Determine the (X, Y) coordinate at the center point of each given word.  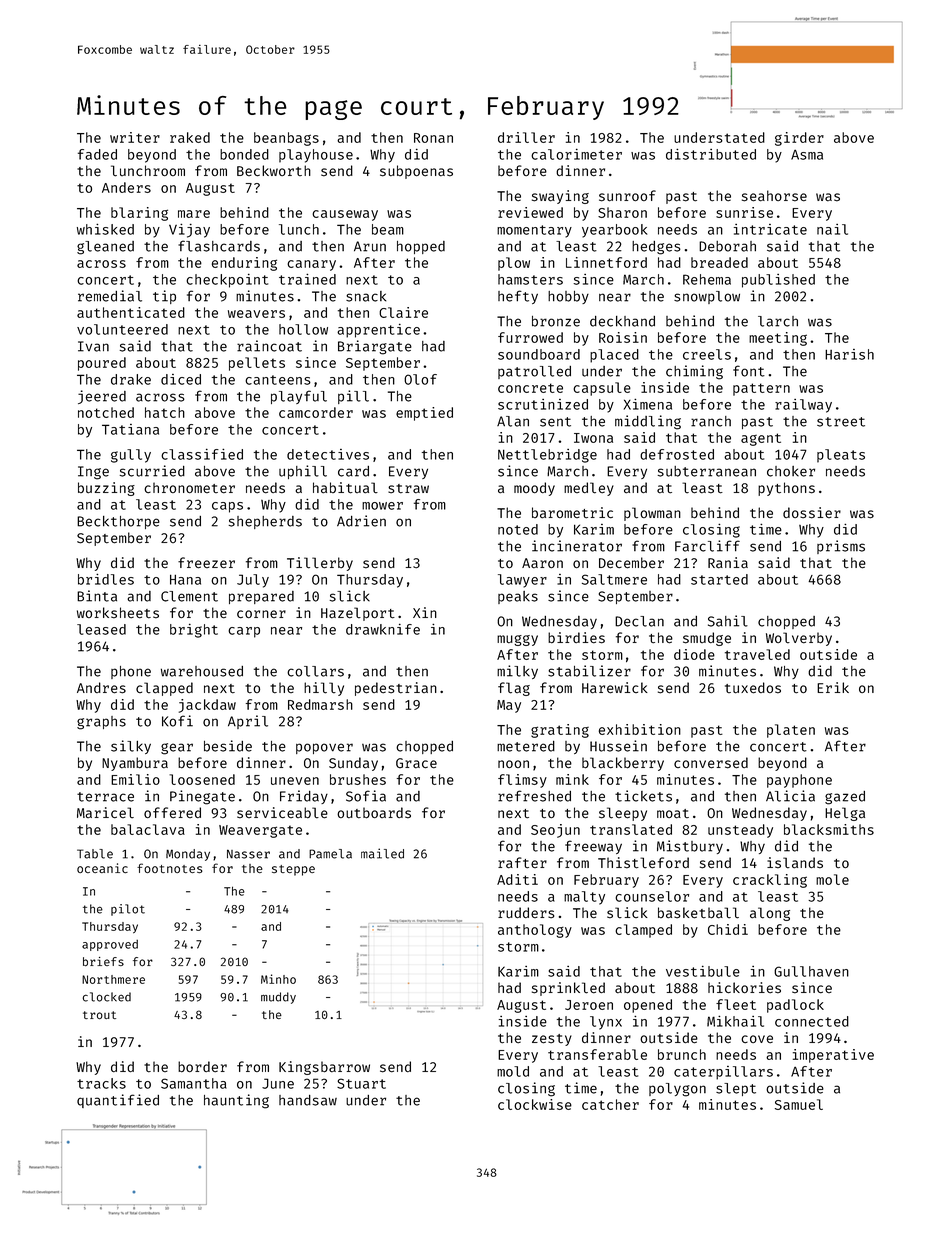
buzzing (106, 489)
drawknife (383, 629)
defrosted (677, 454)
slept (736, 1089)
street (841, 422)
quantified (118, 1101)
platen (791, 731)
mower (382, 506)
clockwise (535, 1104)
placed (614, 356)
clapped (164, 689)
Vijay (189, 231)
